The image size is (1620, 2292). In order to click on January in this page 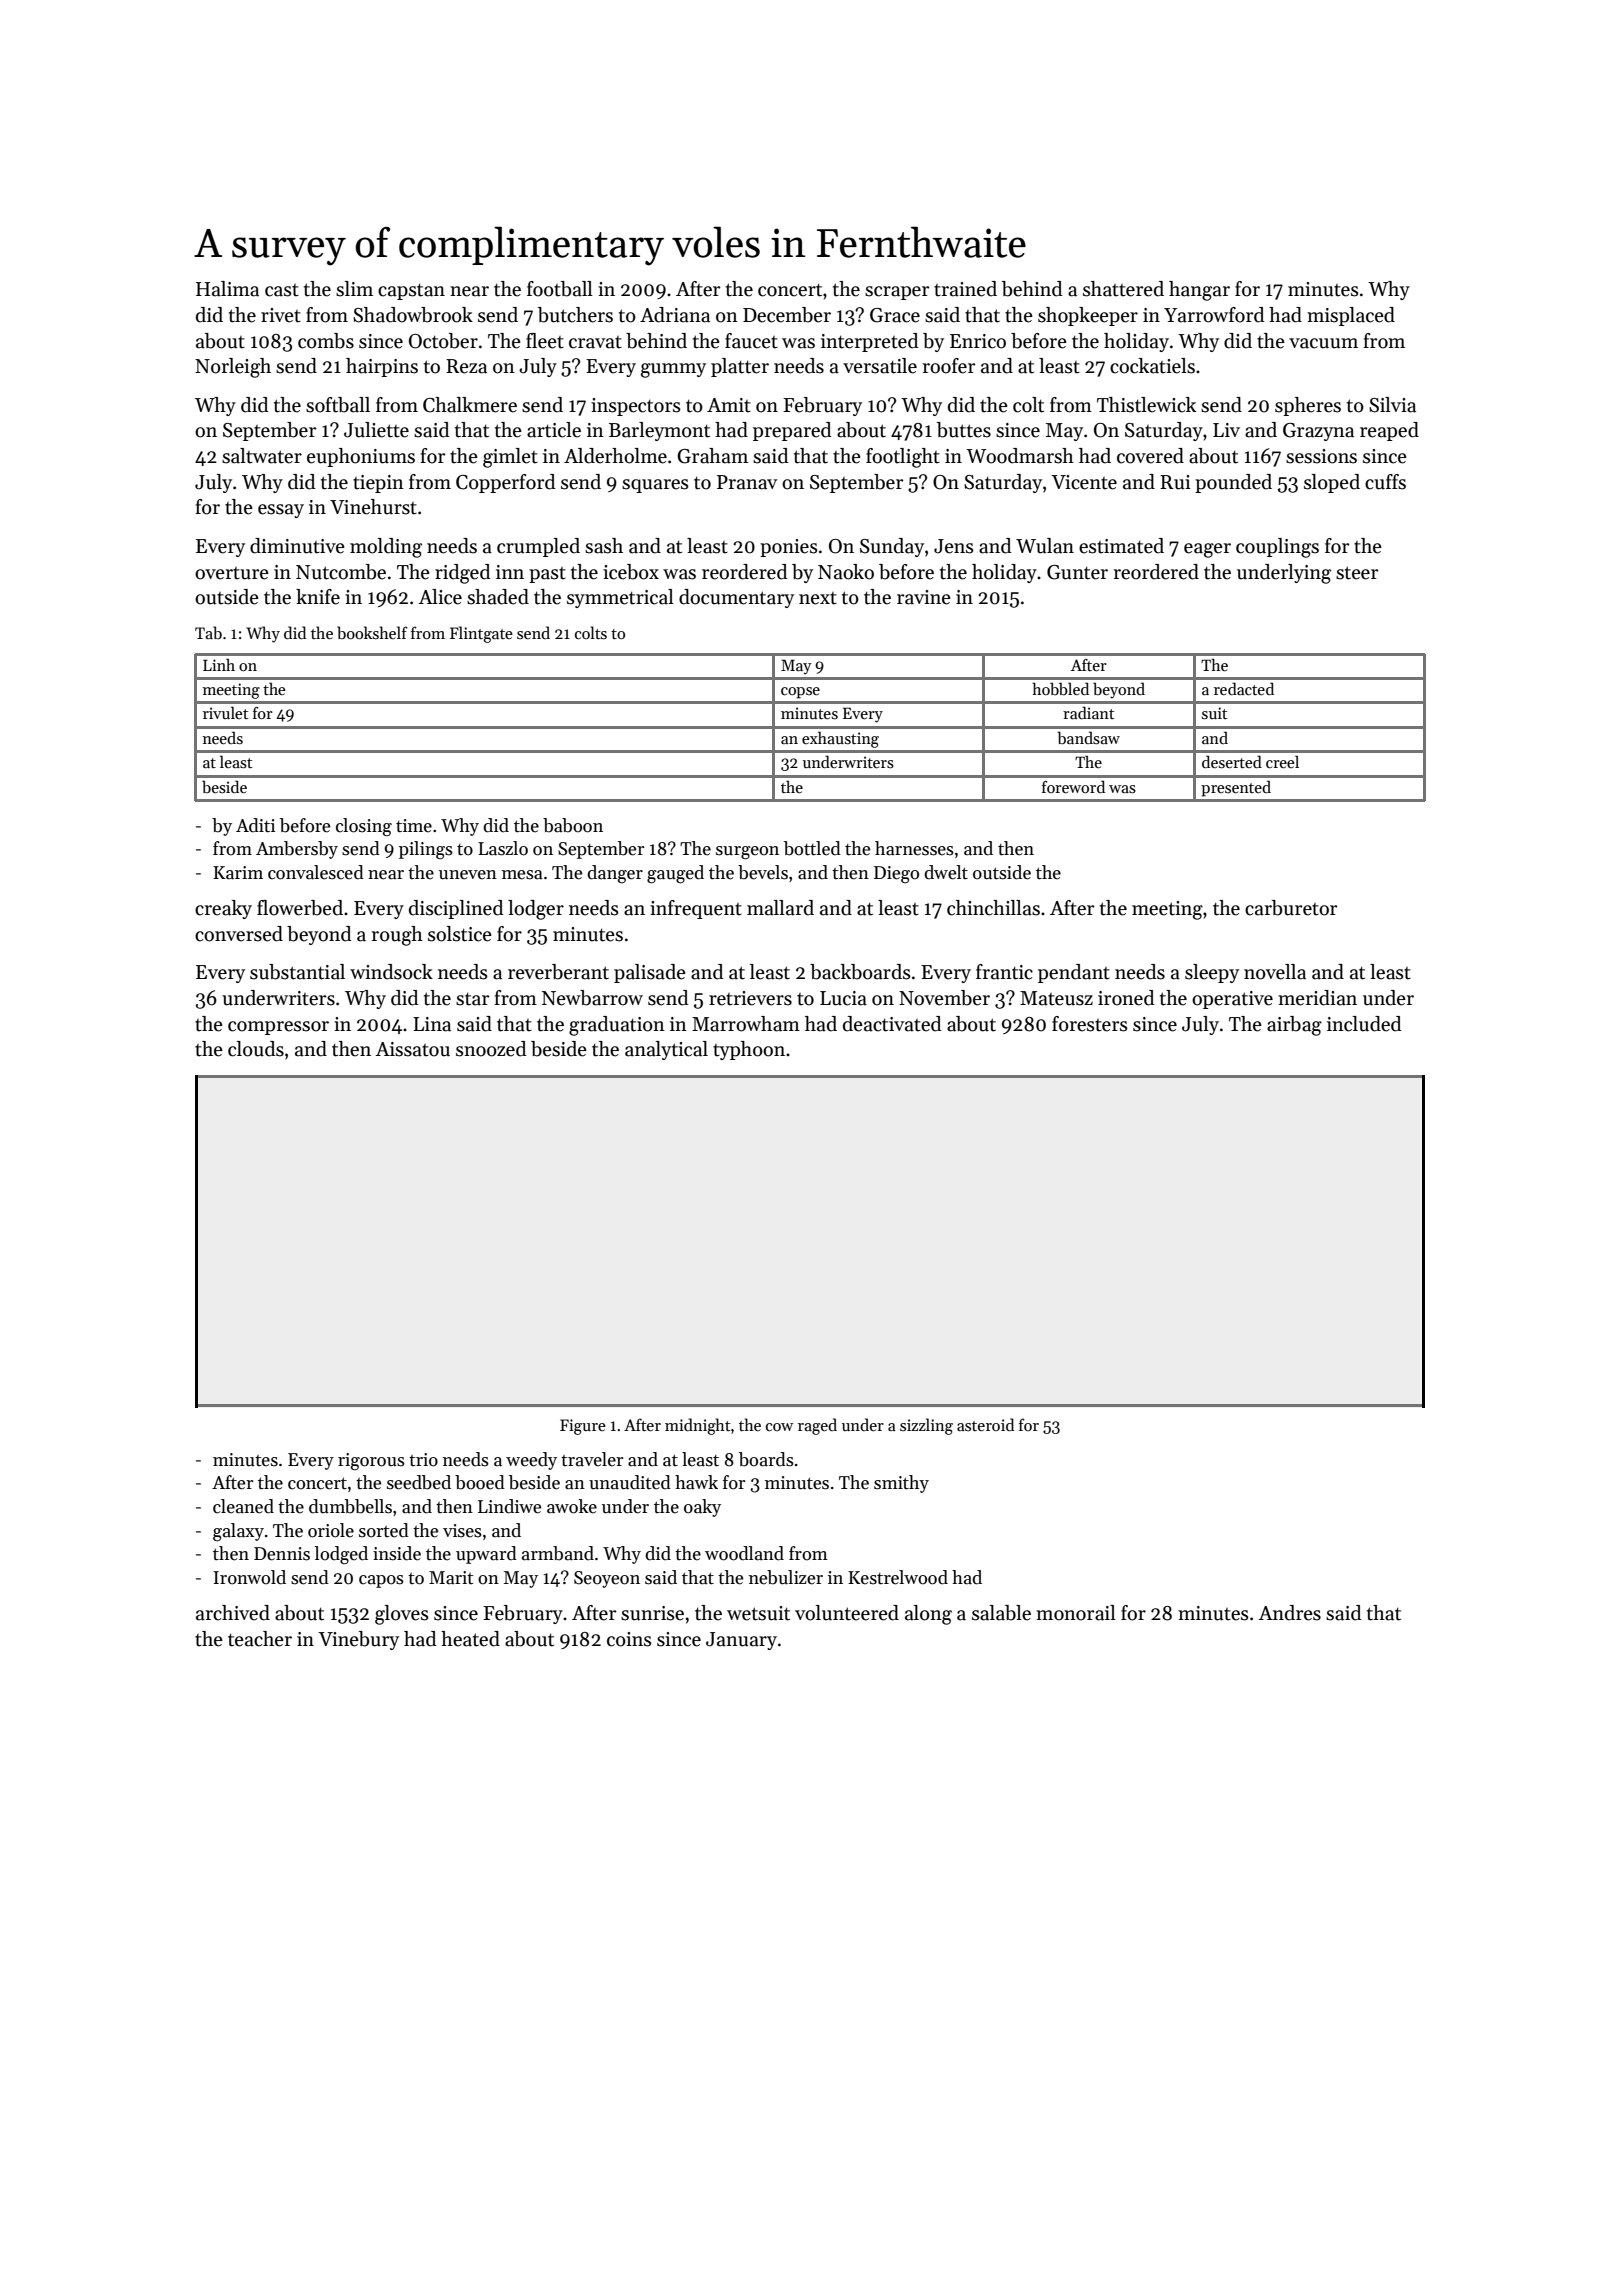, I will do `click(741, 1641)`.
